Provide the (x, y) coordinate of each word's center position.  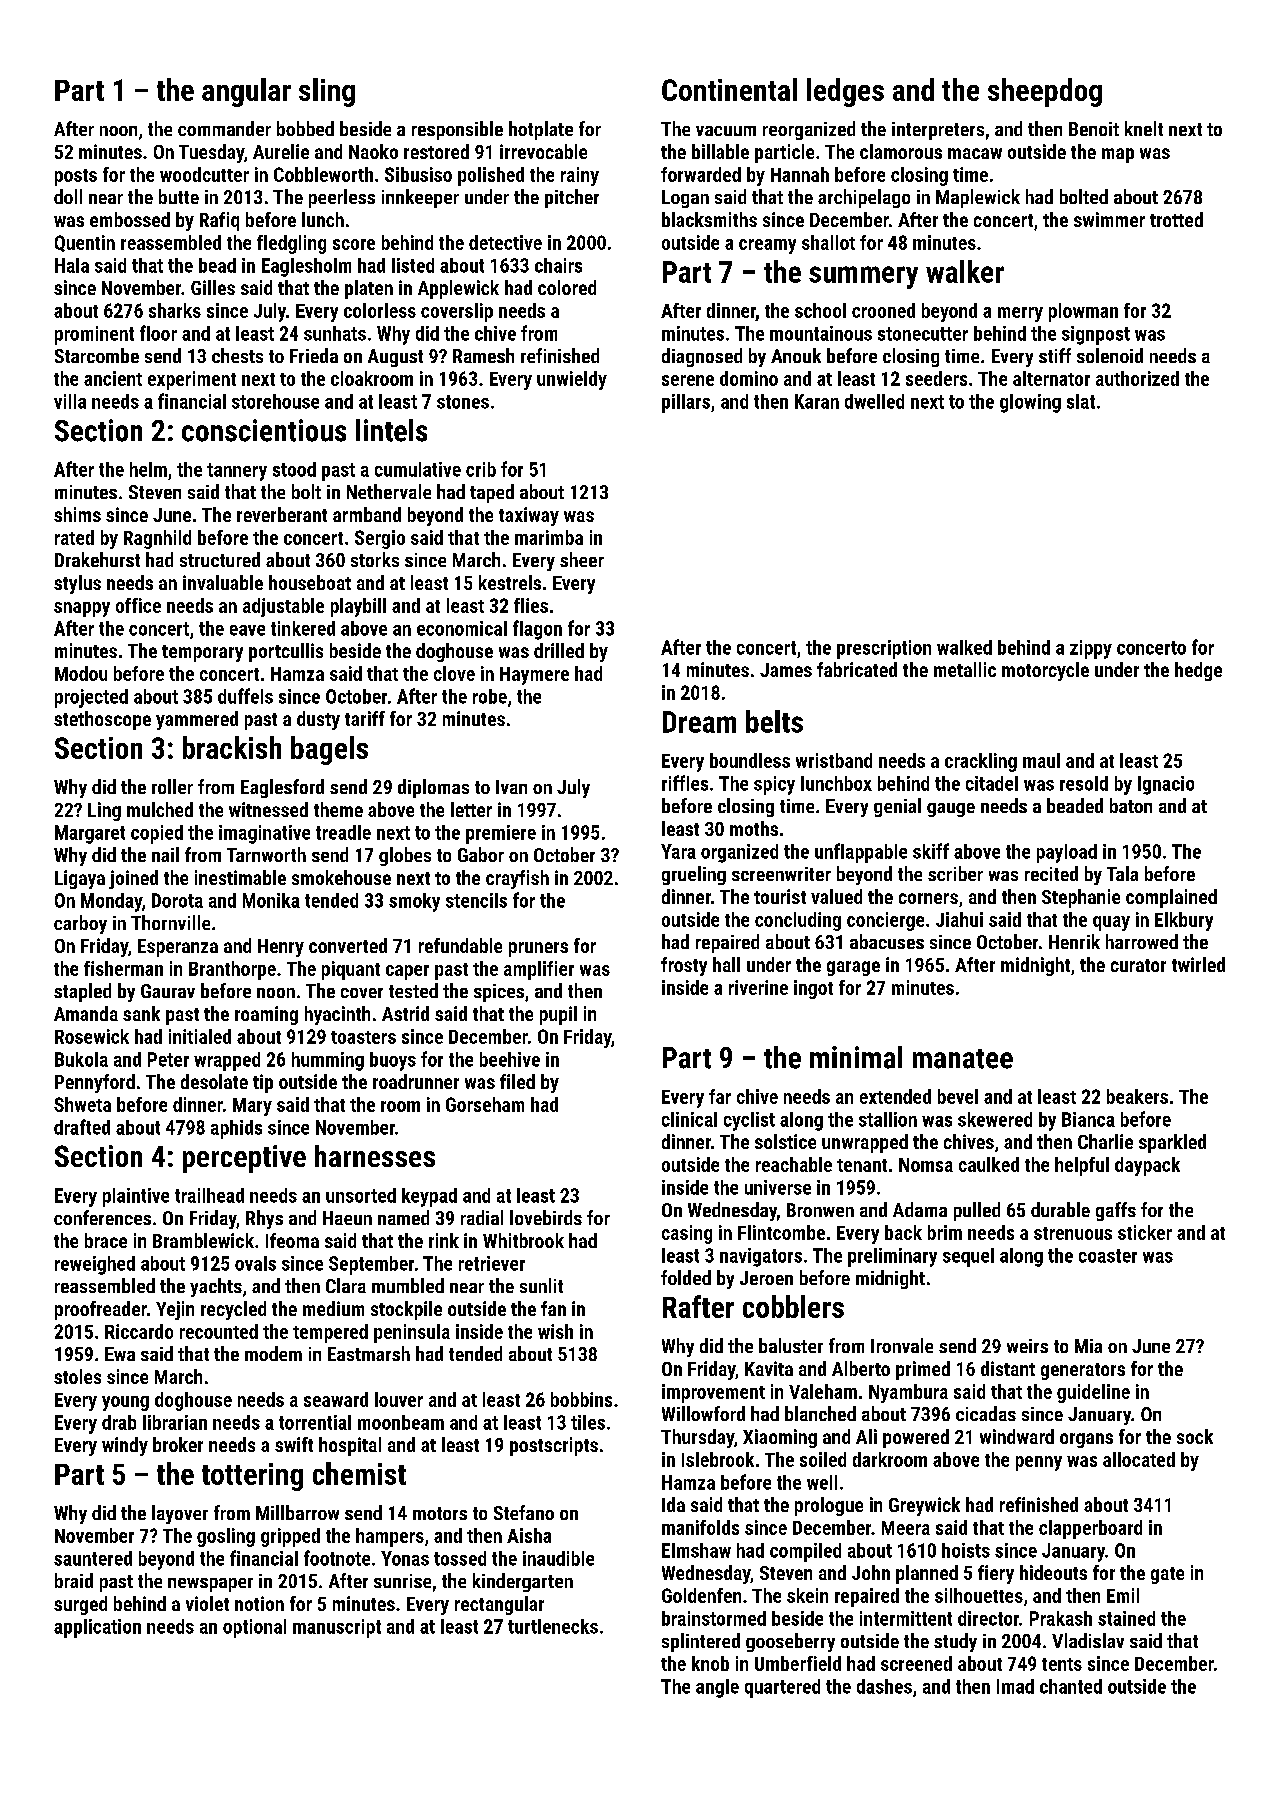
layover (180, 1514)
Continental (729, 89)
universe (778, 1187)
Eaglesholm (306, 267)
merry (1020, 314)
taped (492, 493)
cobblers (793, 1306)
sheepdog (1045, 92)
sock (1195, 1436)
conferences (102, 1217)
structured (220, 559)
